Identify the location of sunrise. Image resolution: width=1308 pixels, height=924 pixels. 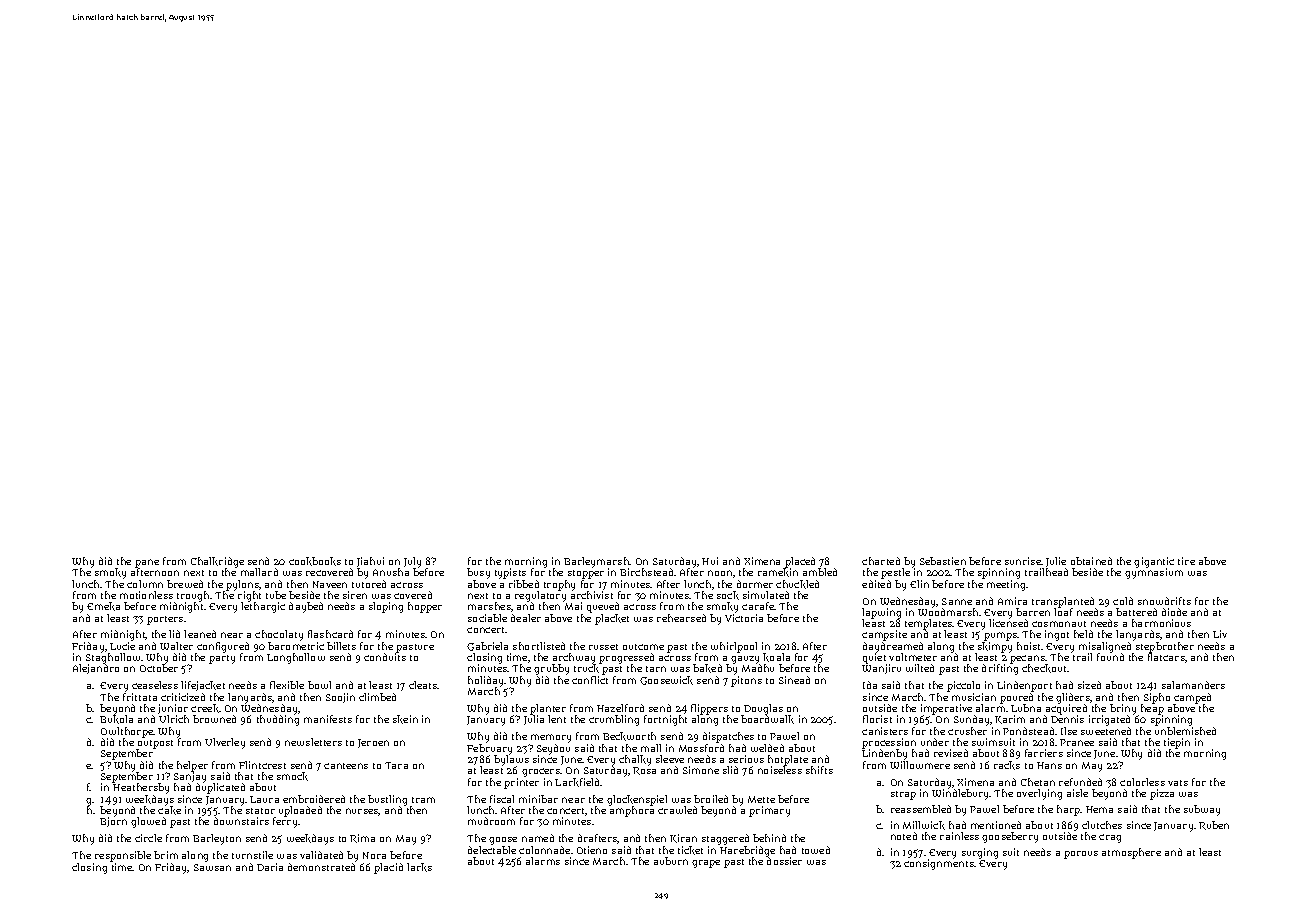
(1023, 561).
